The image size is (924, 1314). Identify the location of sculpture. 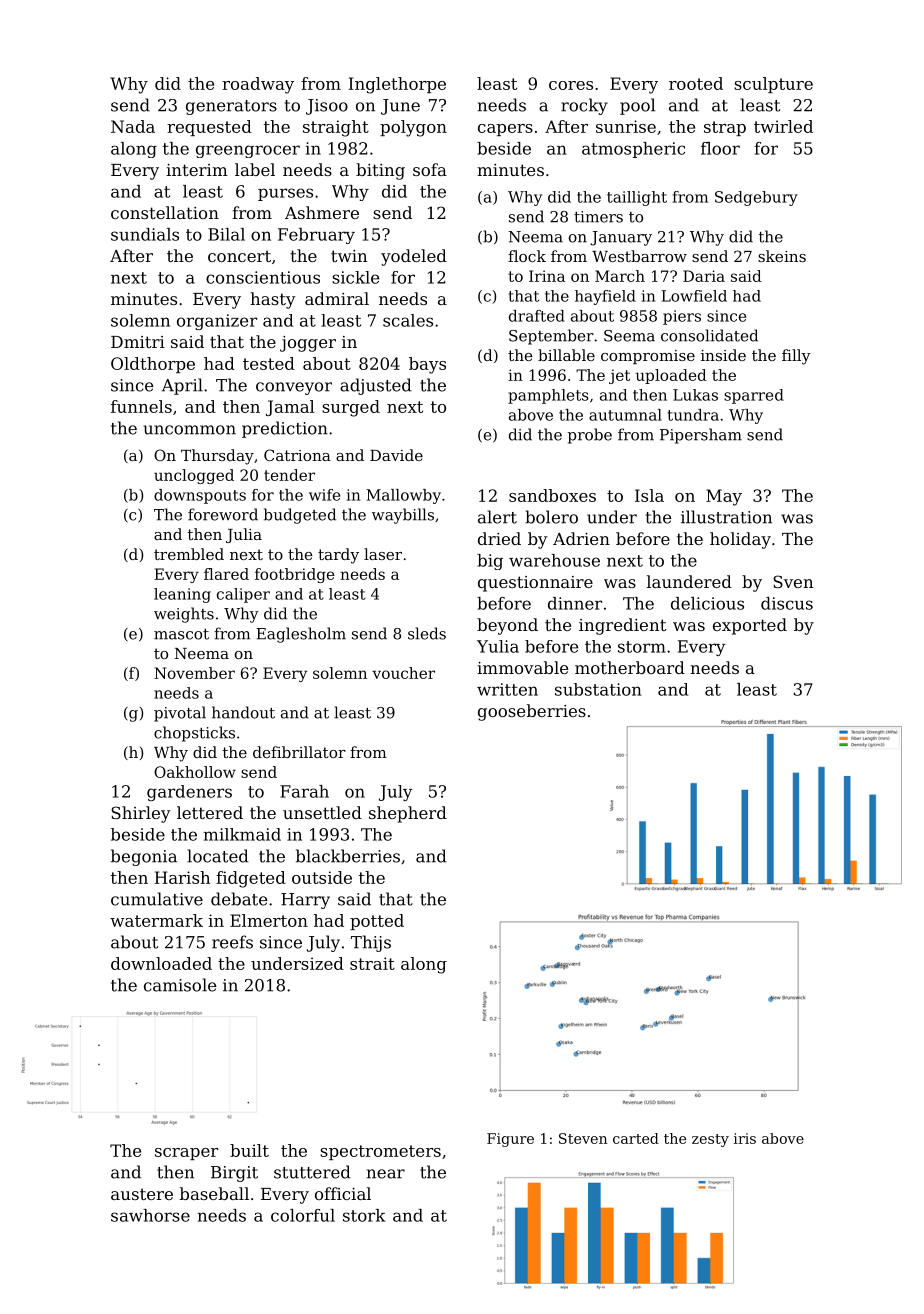
(773, 85).
